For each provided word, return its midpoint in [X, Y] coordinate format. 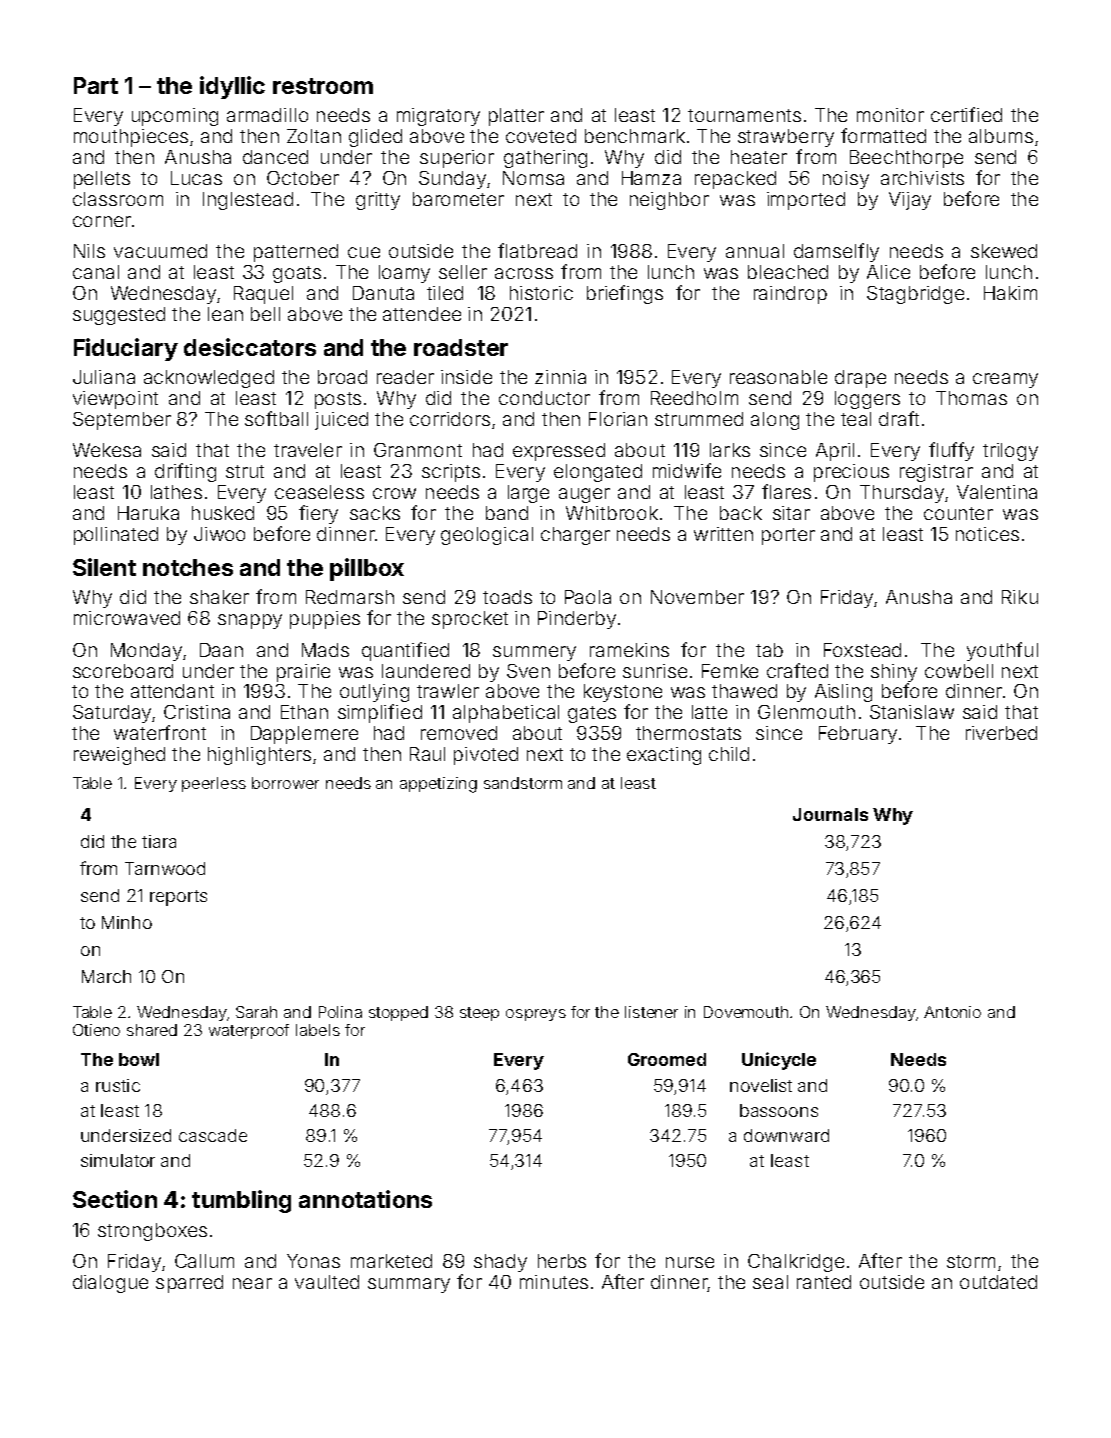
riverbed [1001, 733]
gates [592, 714]
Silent [104, 567]
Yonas [313, 1261]
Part [96, 85]
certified [966, 114]
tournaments [744, 115]
